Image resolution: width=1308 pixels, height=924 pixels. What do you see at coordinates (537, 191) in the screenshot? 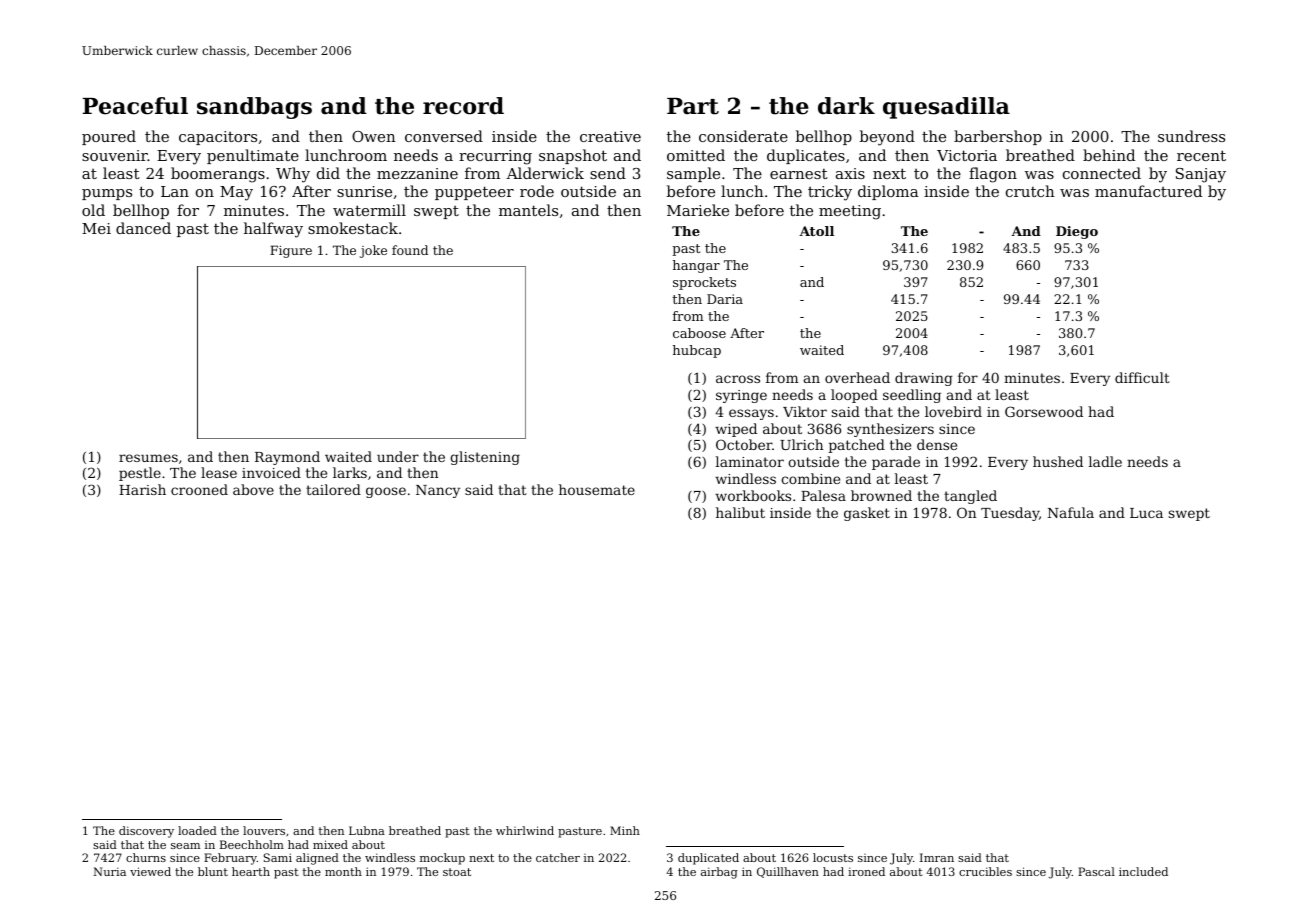
I see `rode` at bounding box center [537, 191].
